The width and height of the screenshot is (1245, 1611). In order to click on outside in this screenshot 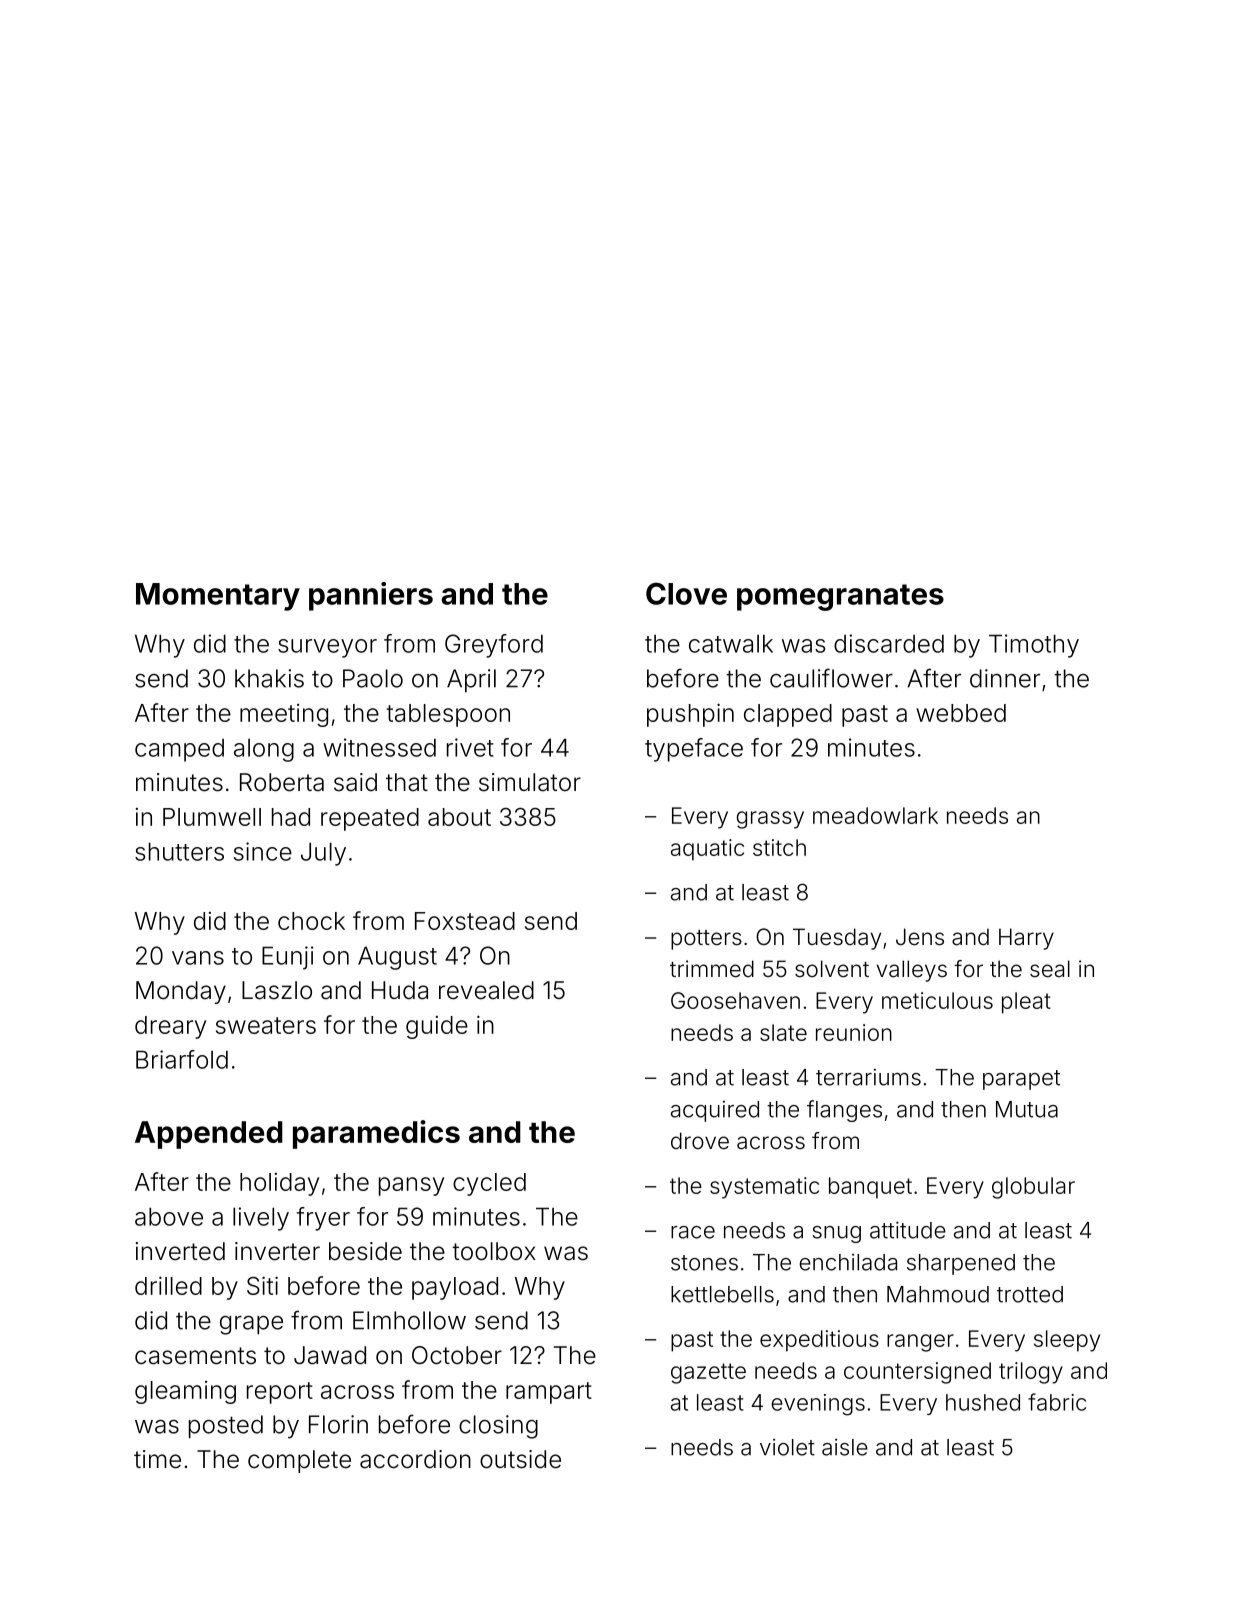, I will do `click(520, 1459)`.
